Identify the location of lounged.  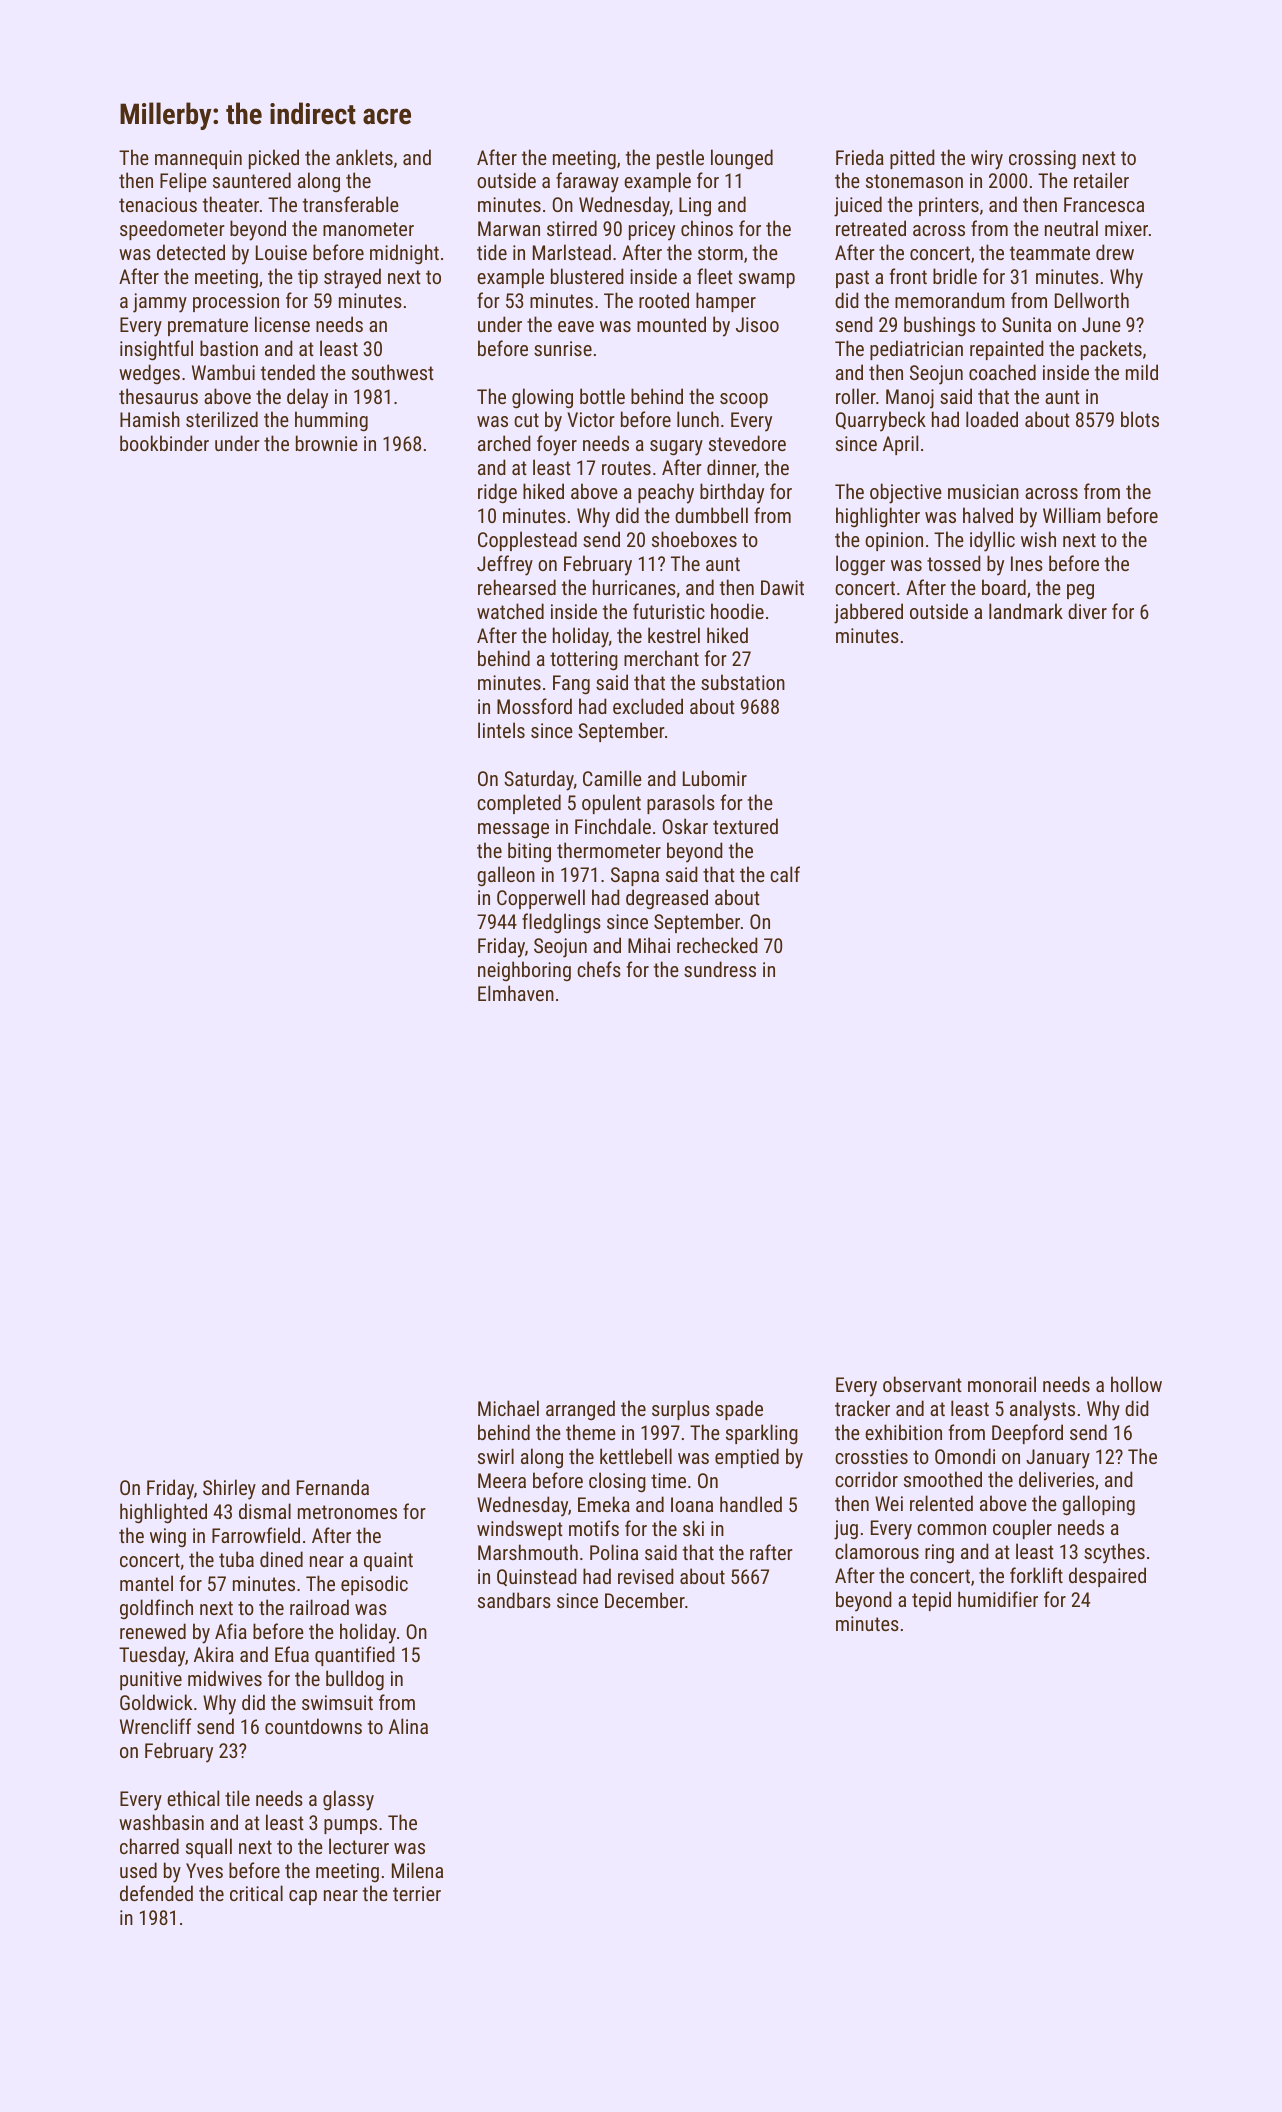
(742, 159).
